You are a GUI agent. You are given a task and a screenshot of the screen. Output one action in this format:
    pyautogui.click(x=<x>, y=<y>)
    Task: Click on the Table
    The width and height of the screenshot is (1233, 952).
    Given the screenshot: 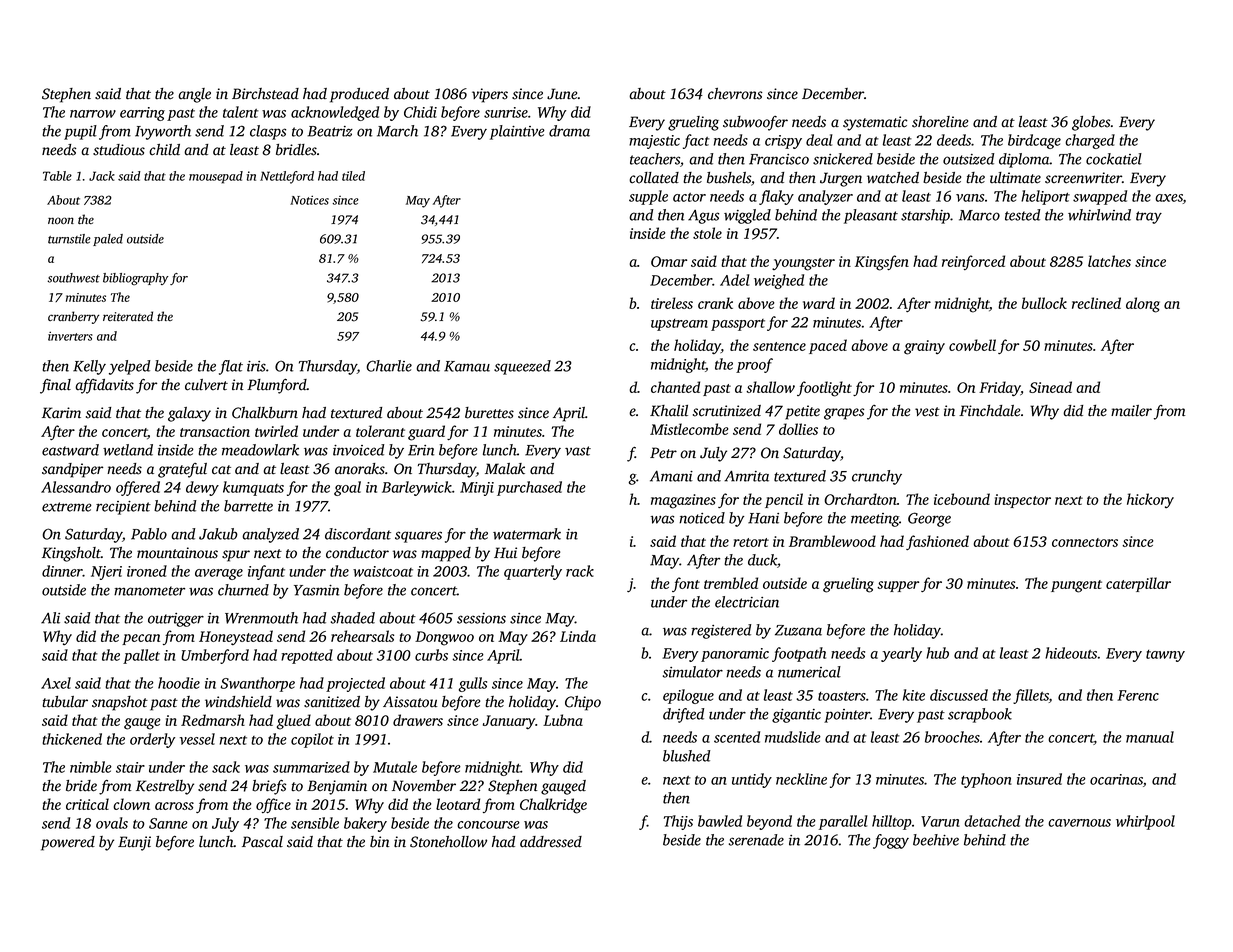 What is the action you would take?
    pyautogui.click(x=57, y=176)
